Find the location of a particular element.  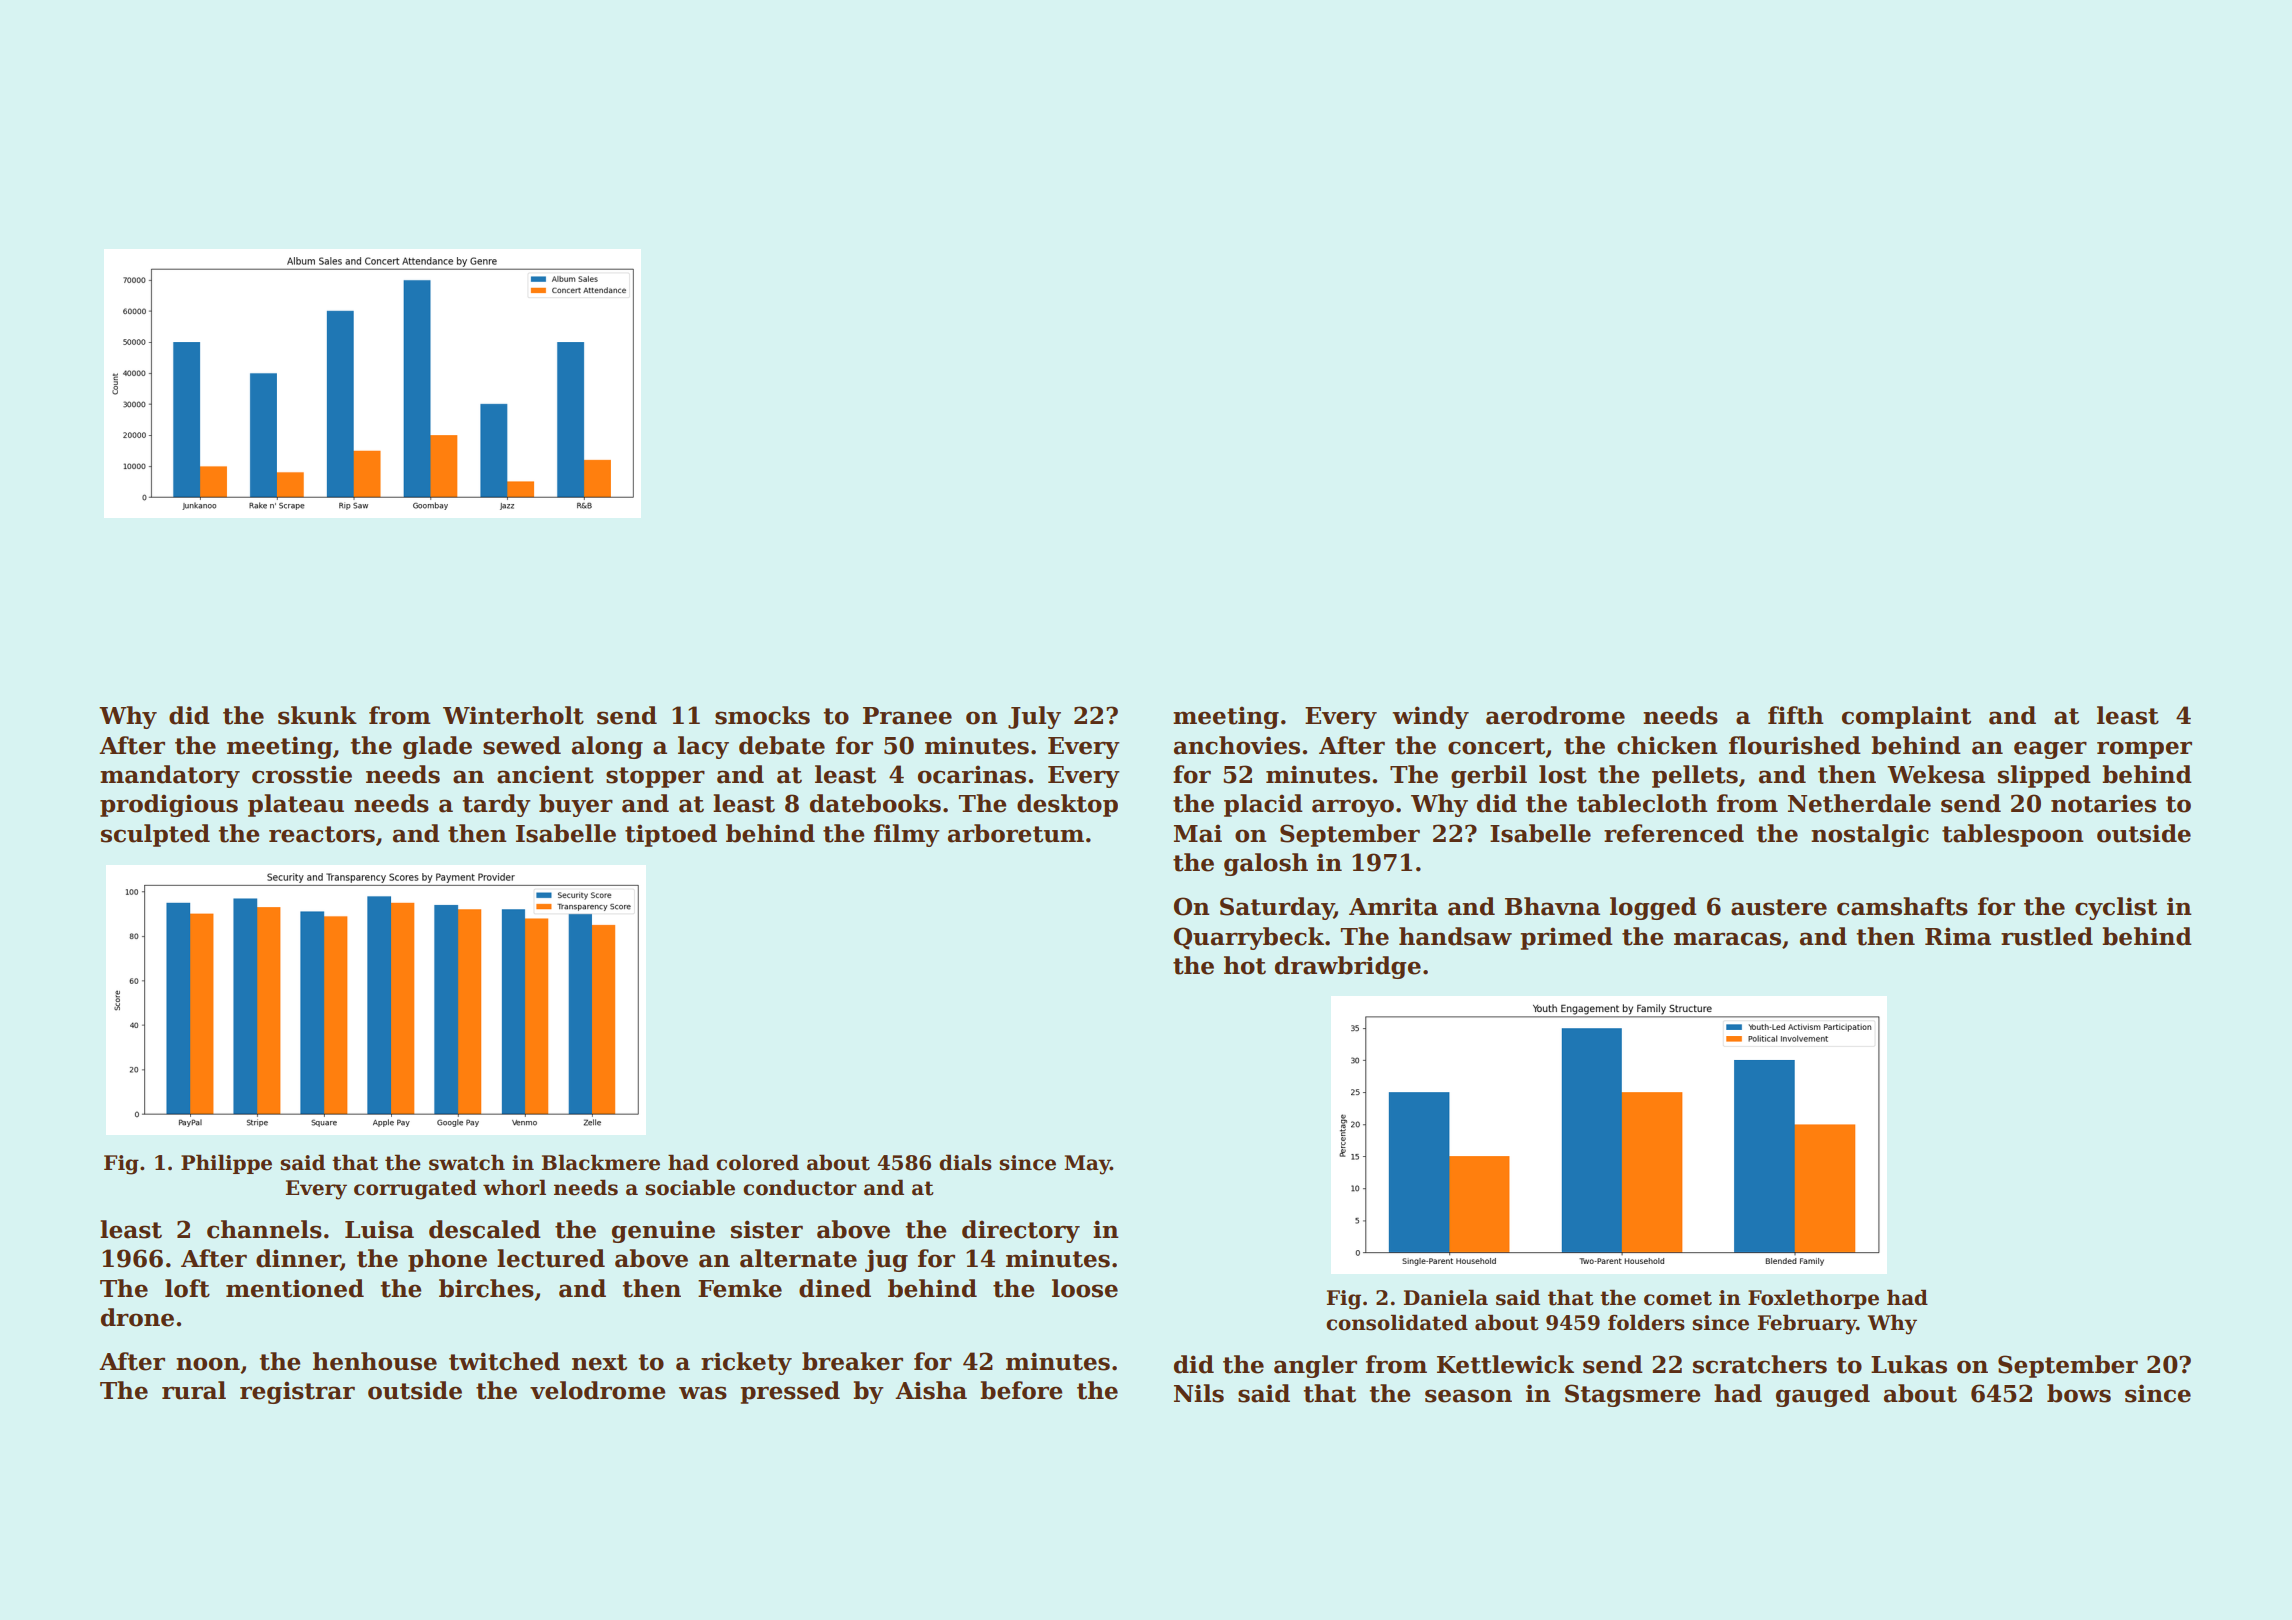

filmy is located at coordinates (906, 835).
